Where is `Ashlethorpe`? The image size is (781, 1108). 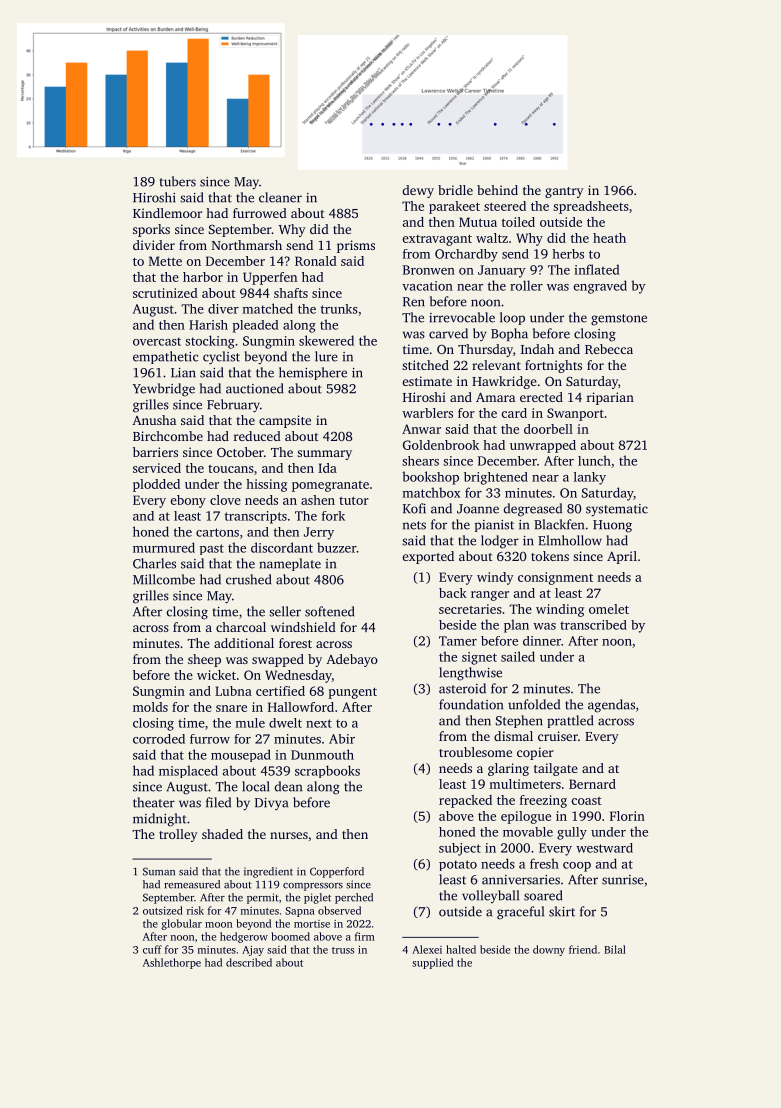
Ashlethorpe is located at coordinates (172, 963).
